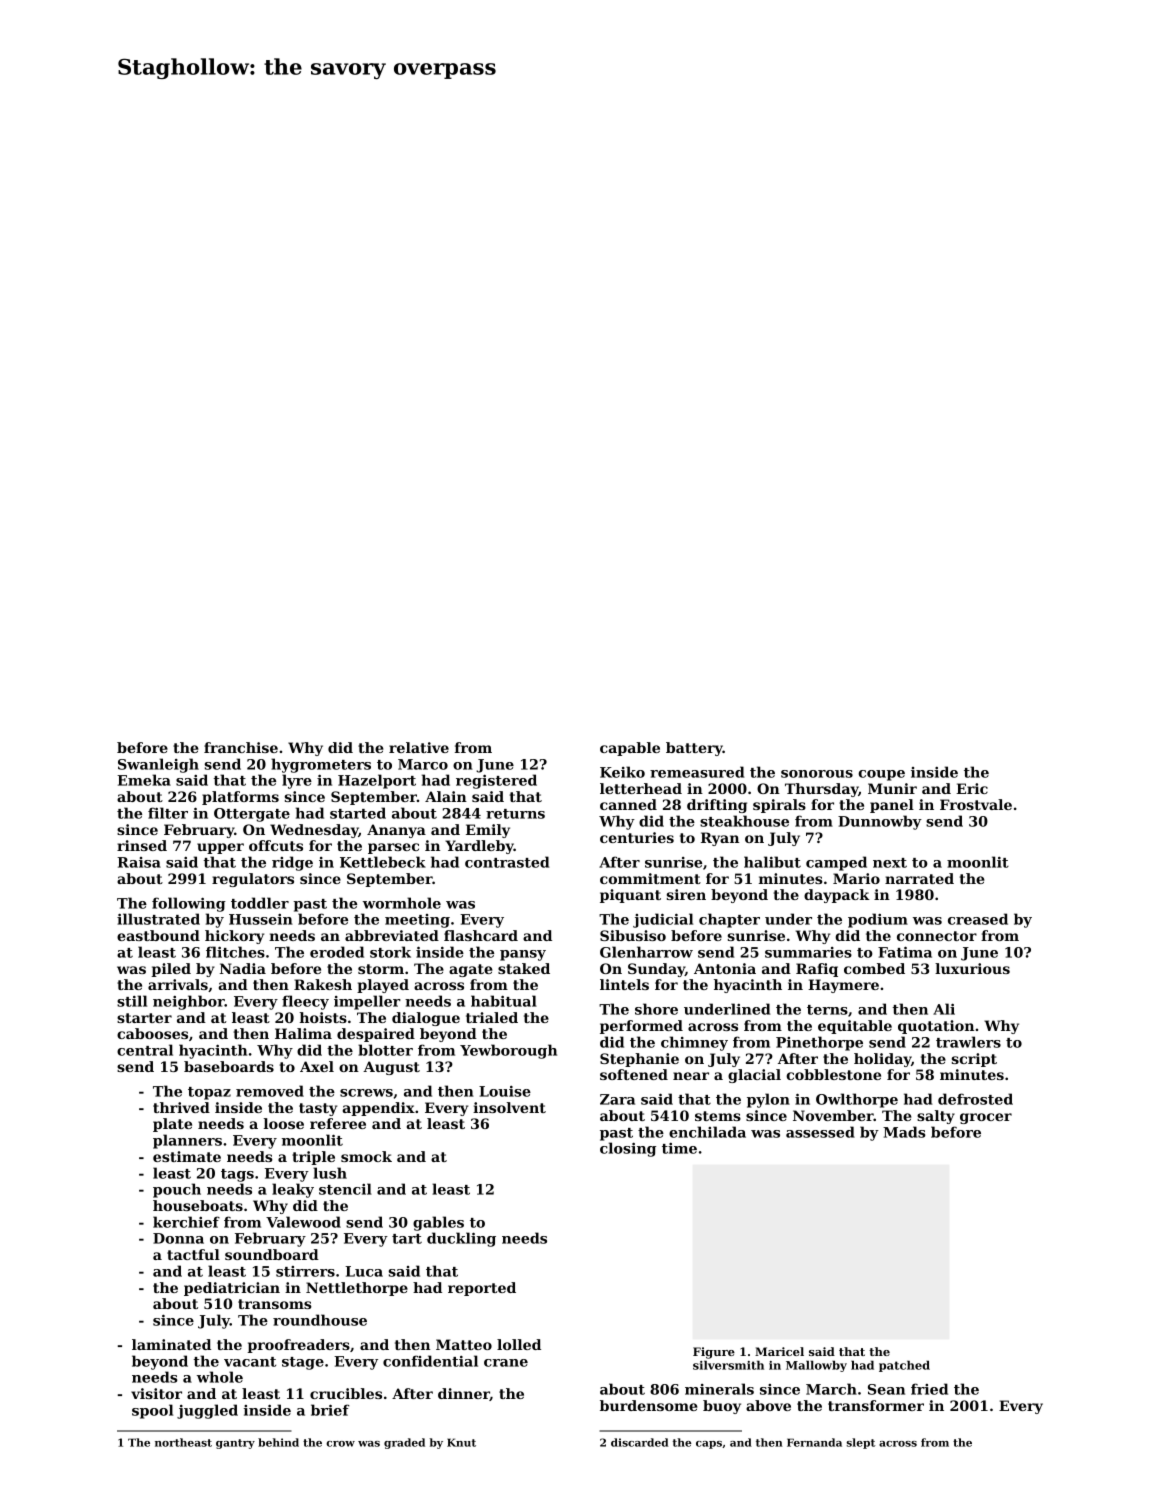 The height and width of the page is (1502, 1160). What do you see at coordinates (270, 1091) in the page?
I see `removed` at bounding box center [270, 1091].
